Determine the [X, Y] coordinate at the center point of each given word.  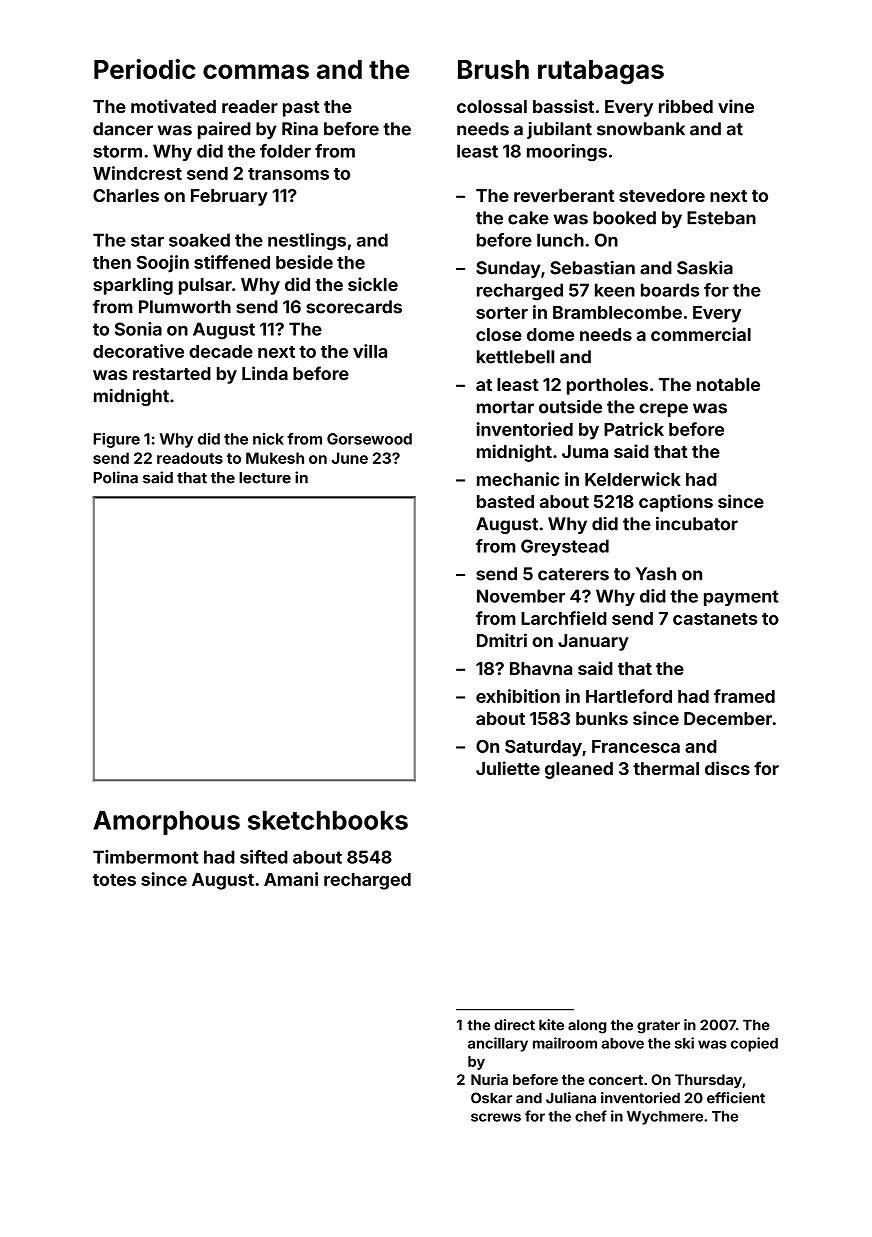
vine [736, 106]
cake [528, 218]
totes [114, 880]
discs [727, 768]
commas [256, 71]
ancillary [498, 1044]
